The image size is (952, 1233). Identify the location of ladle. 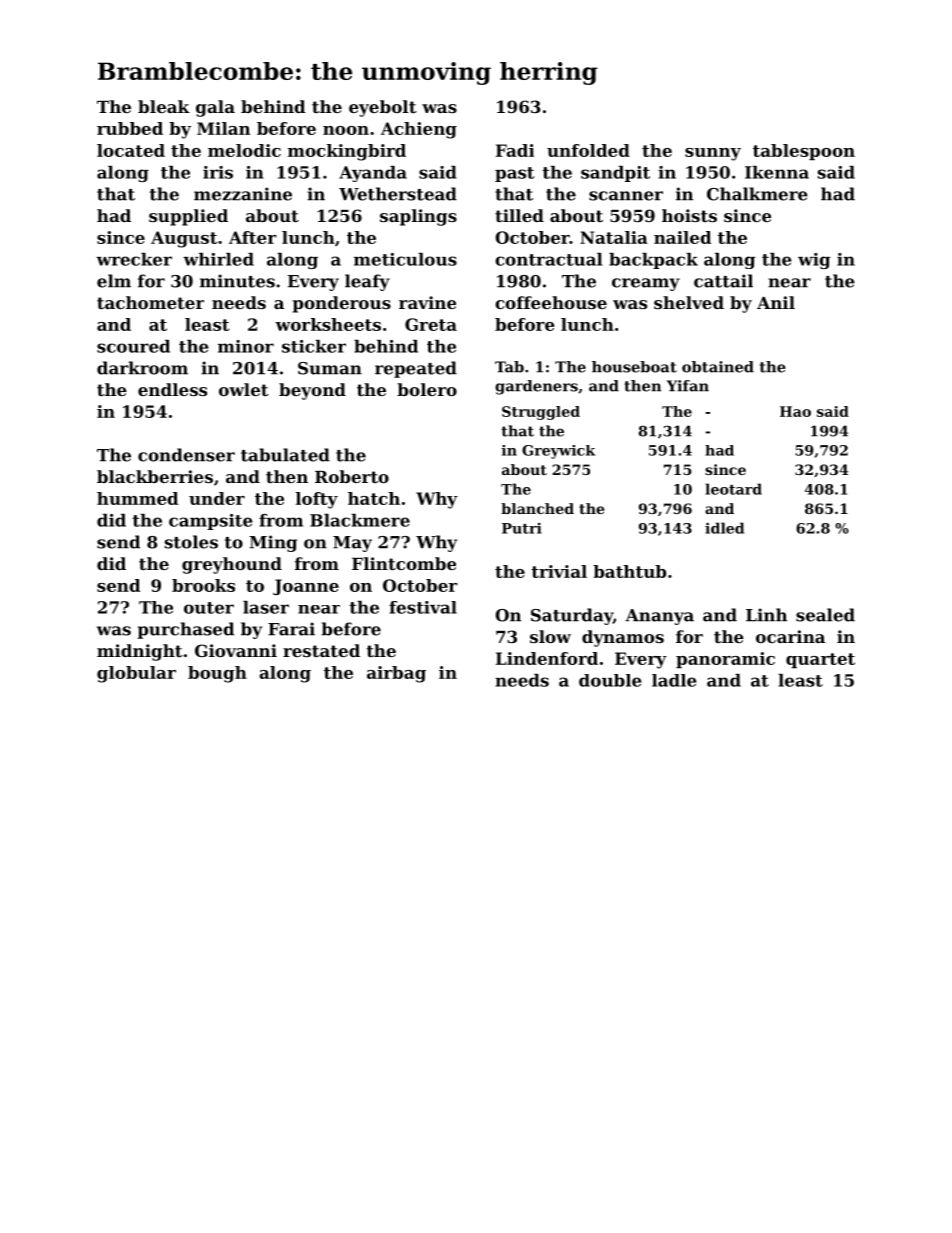
(674, 680).
